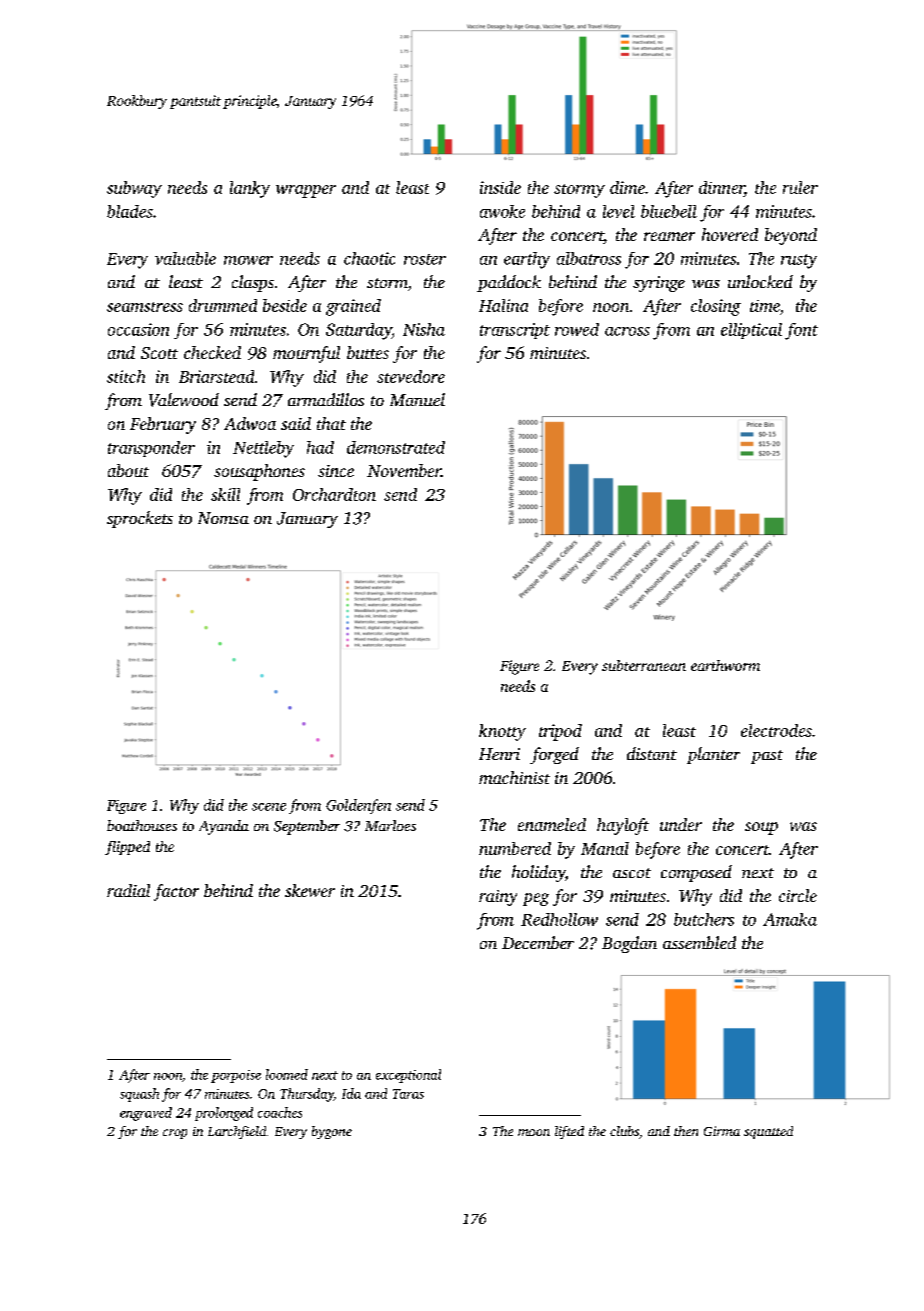  Describe the element at coordinates (669, 236) in the image. I see `reamer` at that location.
